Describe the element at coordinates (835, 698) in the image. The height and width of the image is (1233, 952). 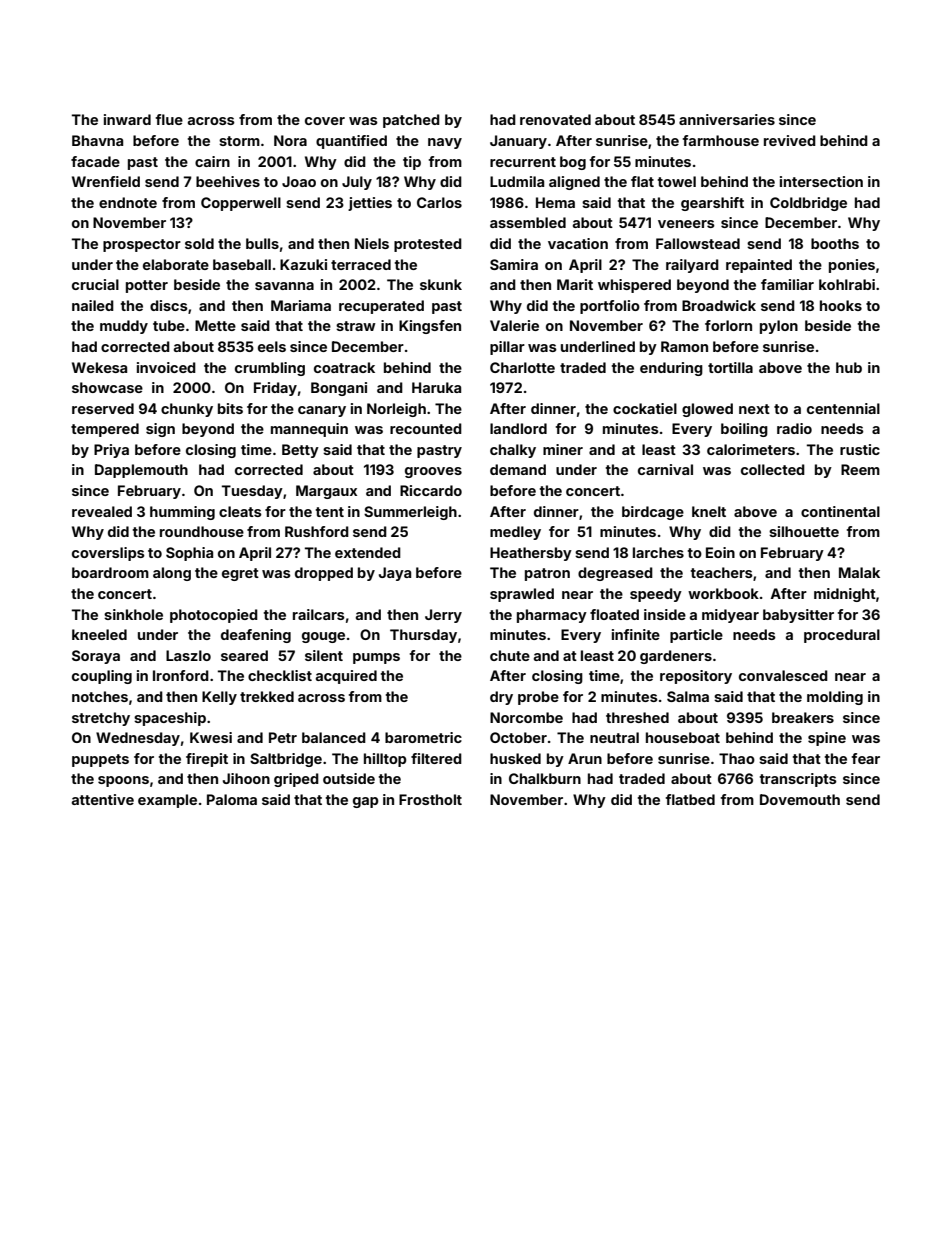
I see `molding` at that location.
